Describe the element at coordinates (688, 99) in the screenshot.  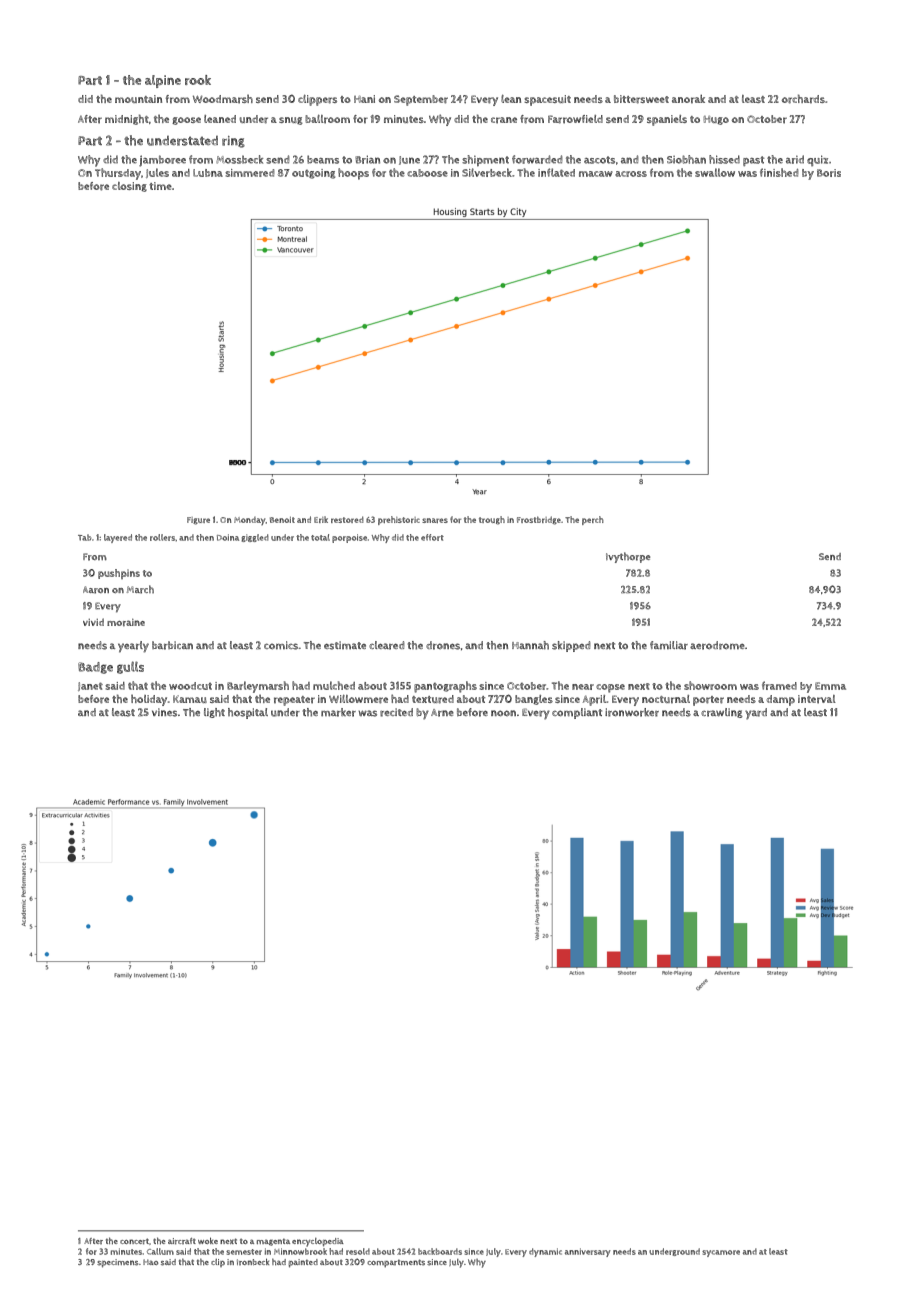
I see `anorak` at that location.
